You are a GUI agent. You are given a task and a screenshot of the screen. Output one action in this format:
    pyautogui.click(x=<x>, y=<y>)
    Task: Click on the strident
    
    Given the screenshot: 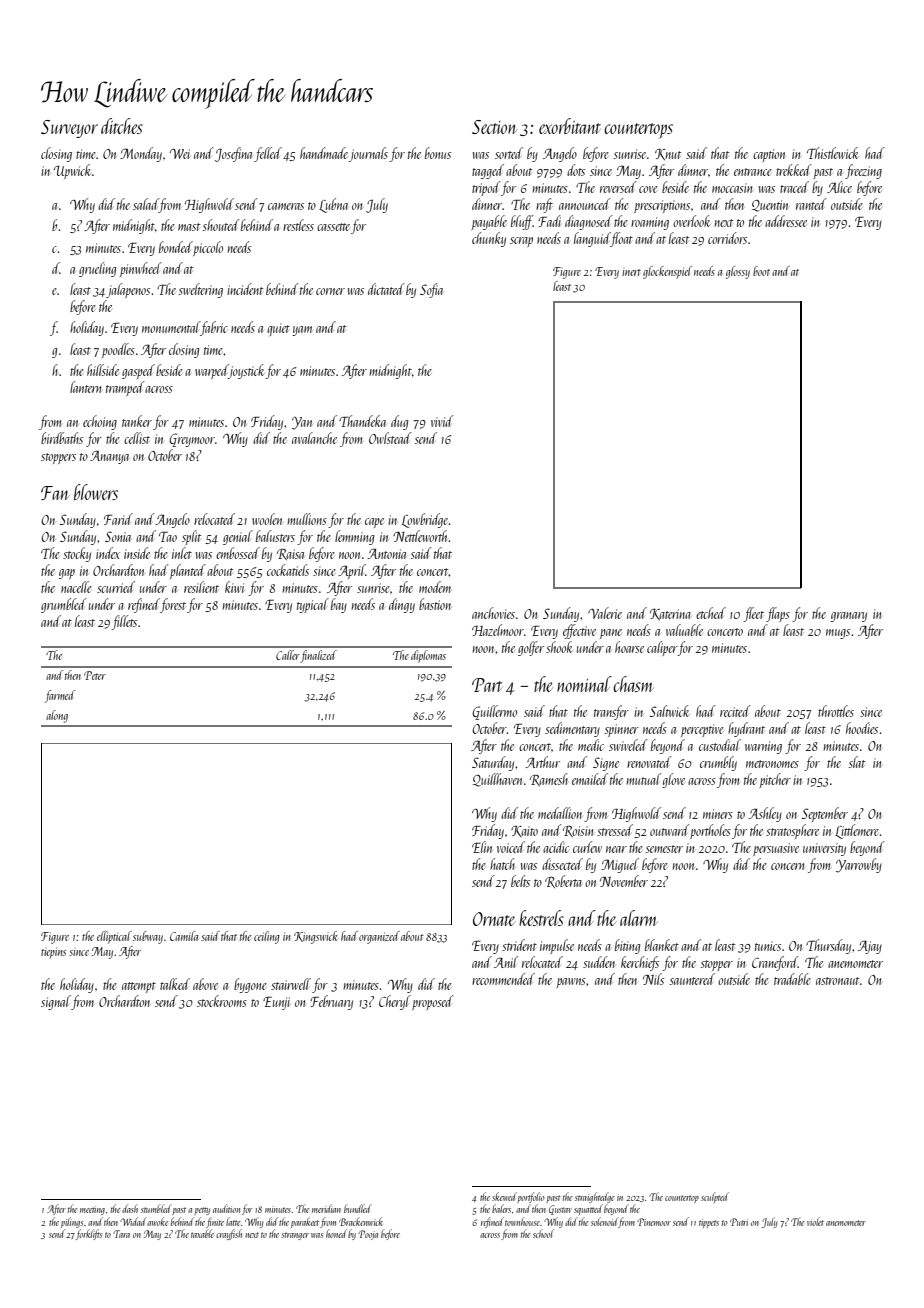 What is the action you would take?
    pyautogui.click(x=519, y=945)
